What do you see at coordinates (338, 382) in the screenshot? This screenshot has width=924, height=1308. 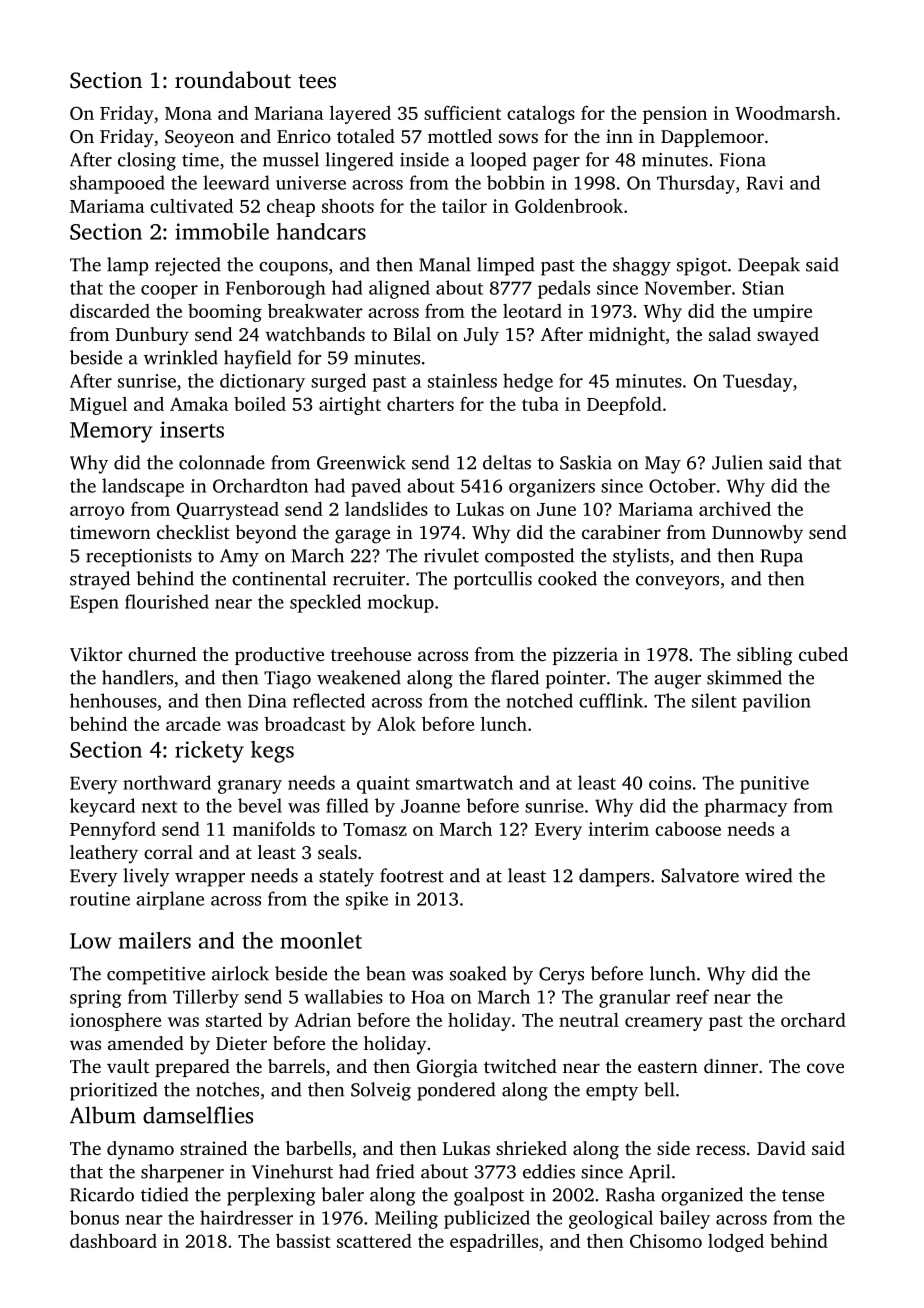 I see `surged` at bounding box center [338, 382].
